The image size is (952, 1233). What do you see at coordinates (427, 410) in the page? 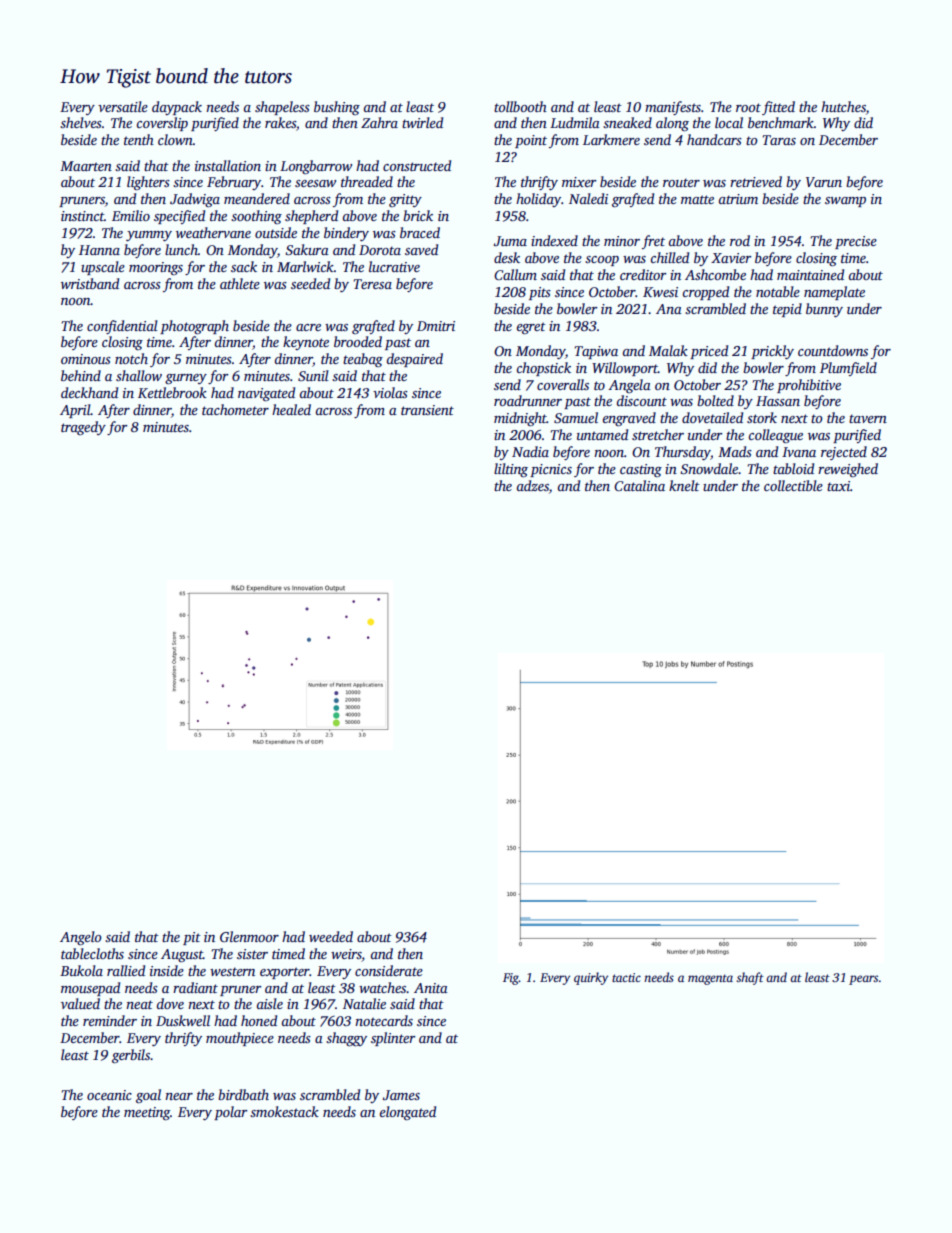
I see `transient` at bounding box center [427, 410].
